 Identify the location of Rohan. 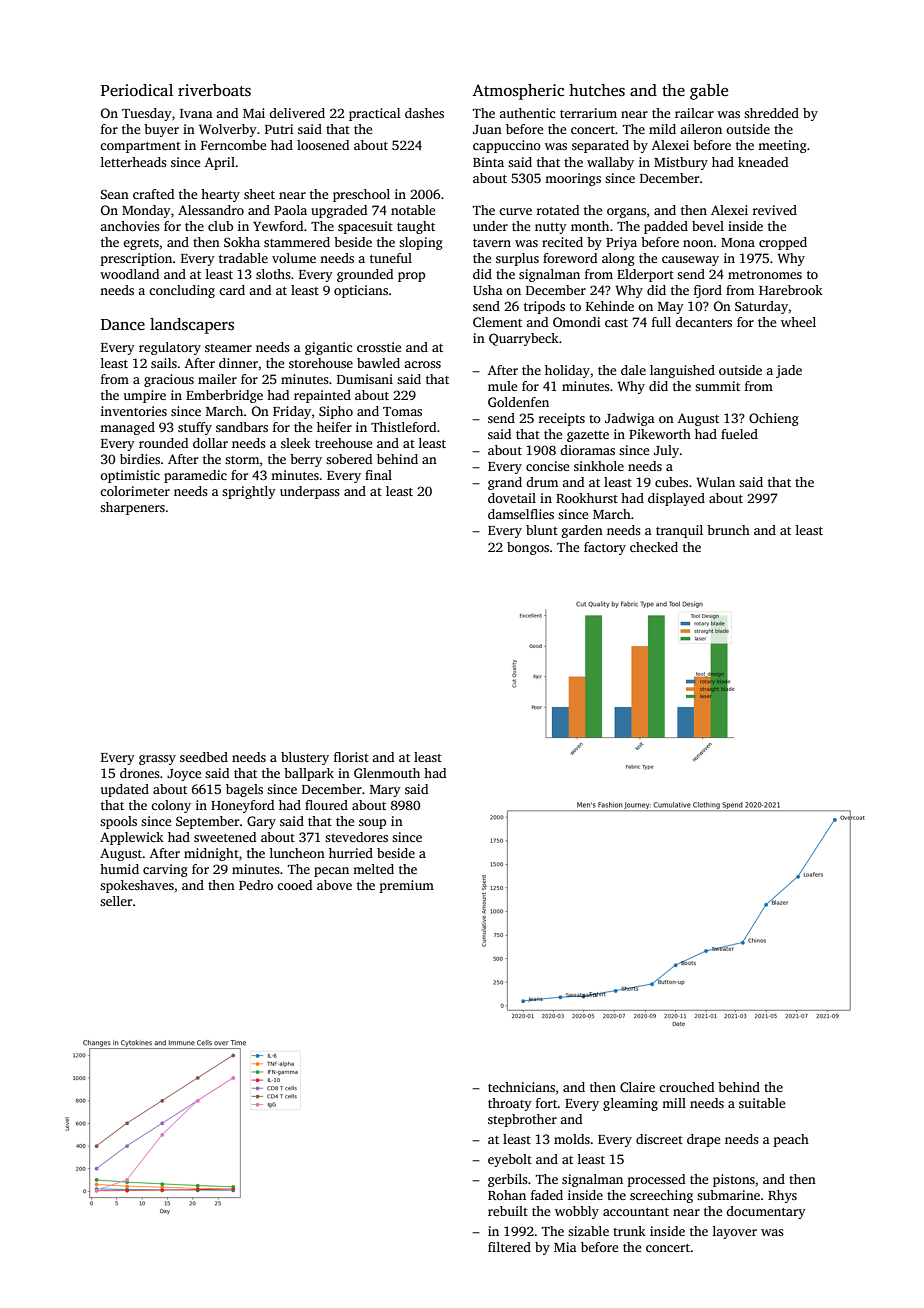
(507, 1195).
